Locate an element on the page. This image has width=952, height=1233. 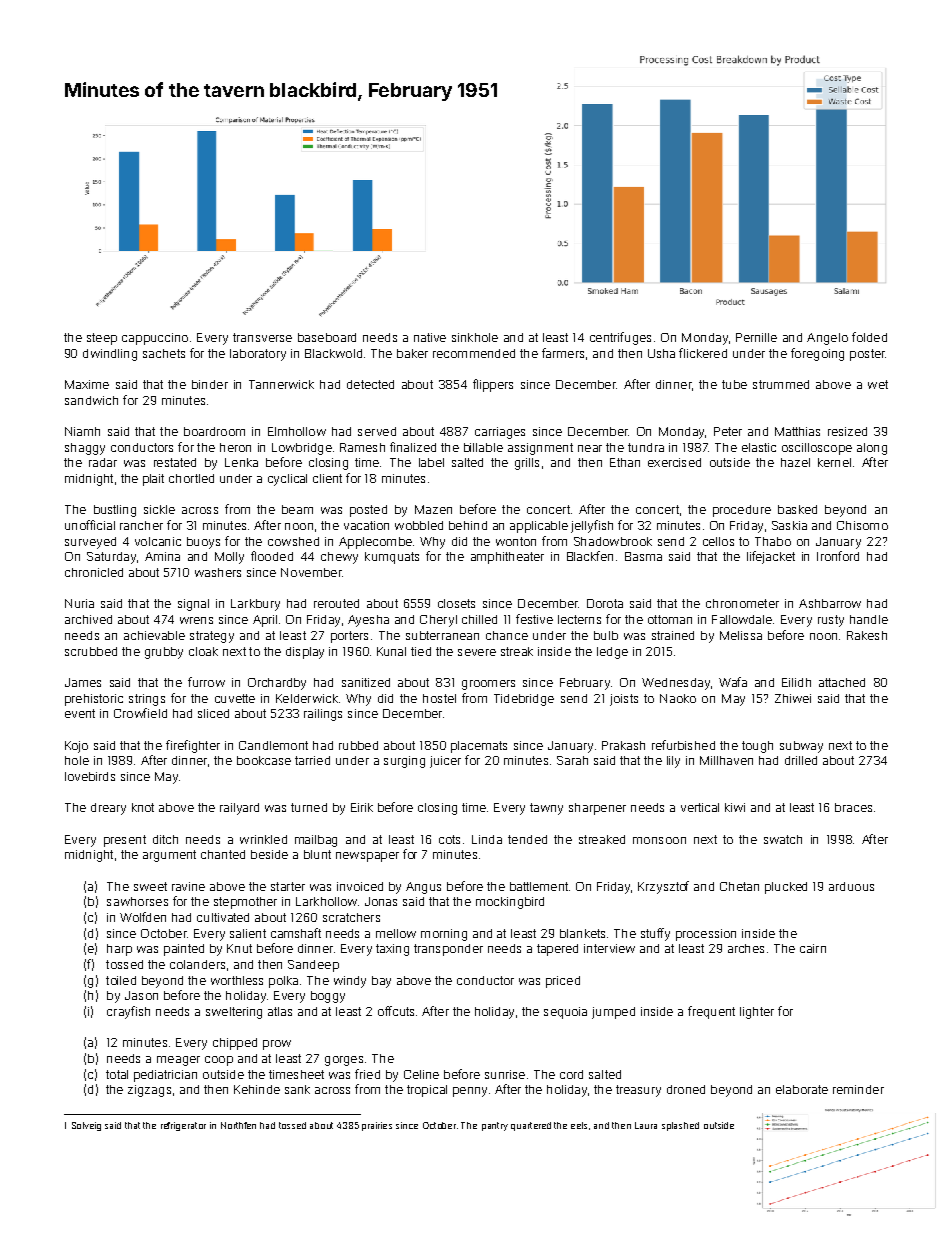
crayfish is located at coordinates (128, 1012).
